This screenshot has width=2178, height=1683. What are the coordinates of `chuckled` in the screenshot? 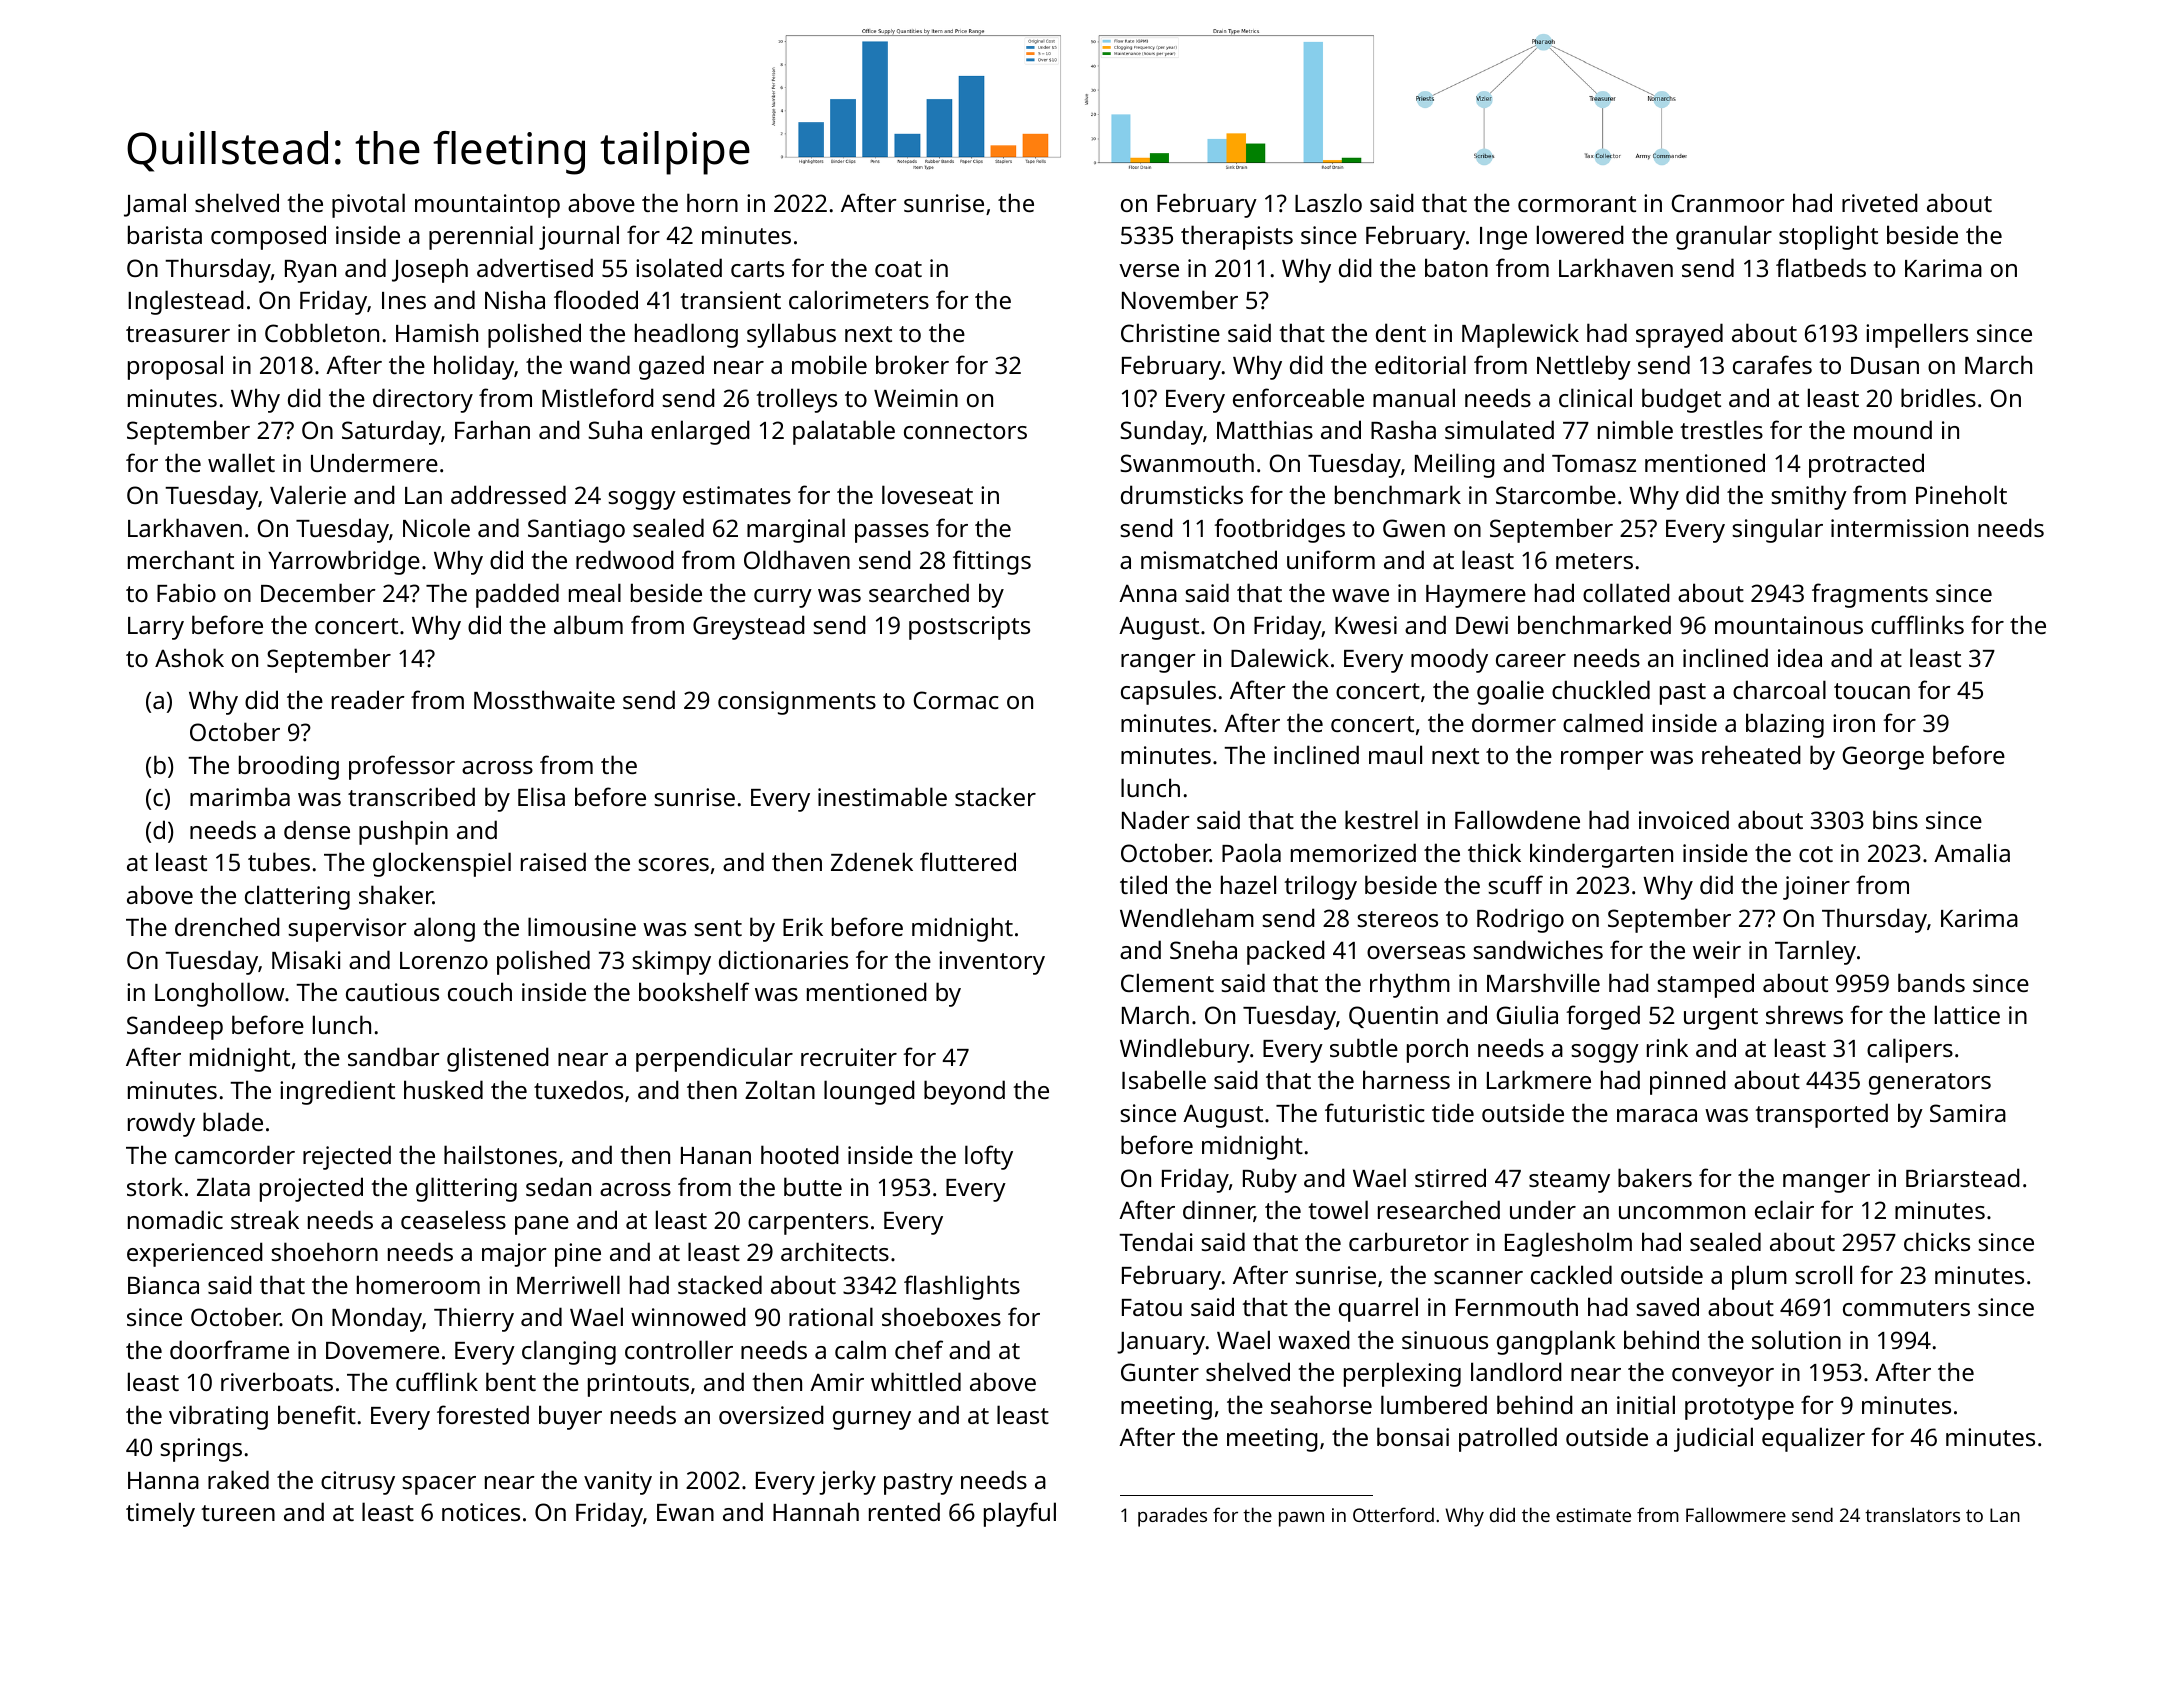 It's located at (1601, 689).
